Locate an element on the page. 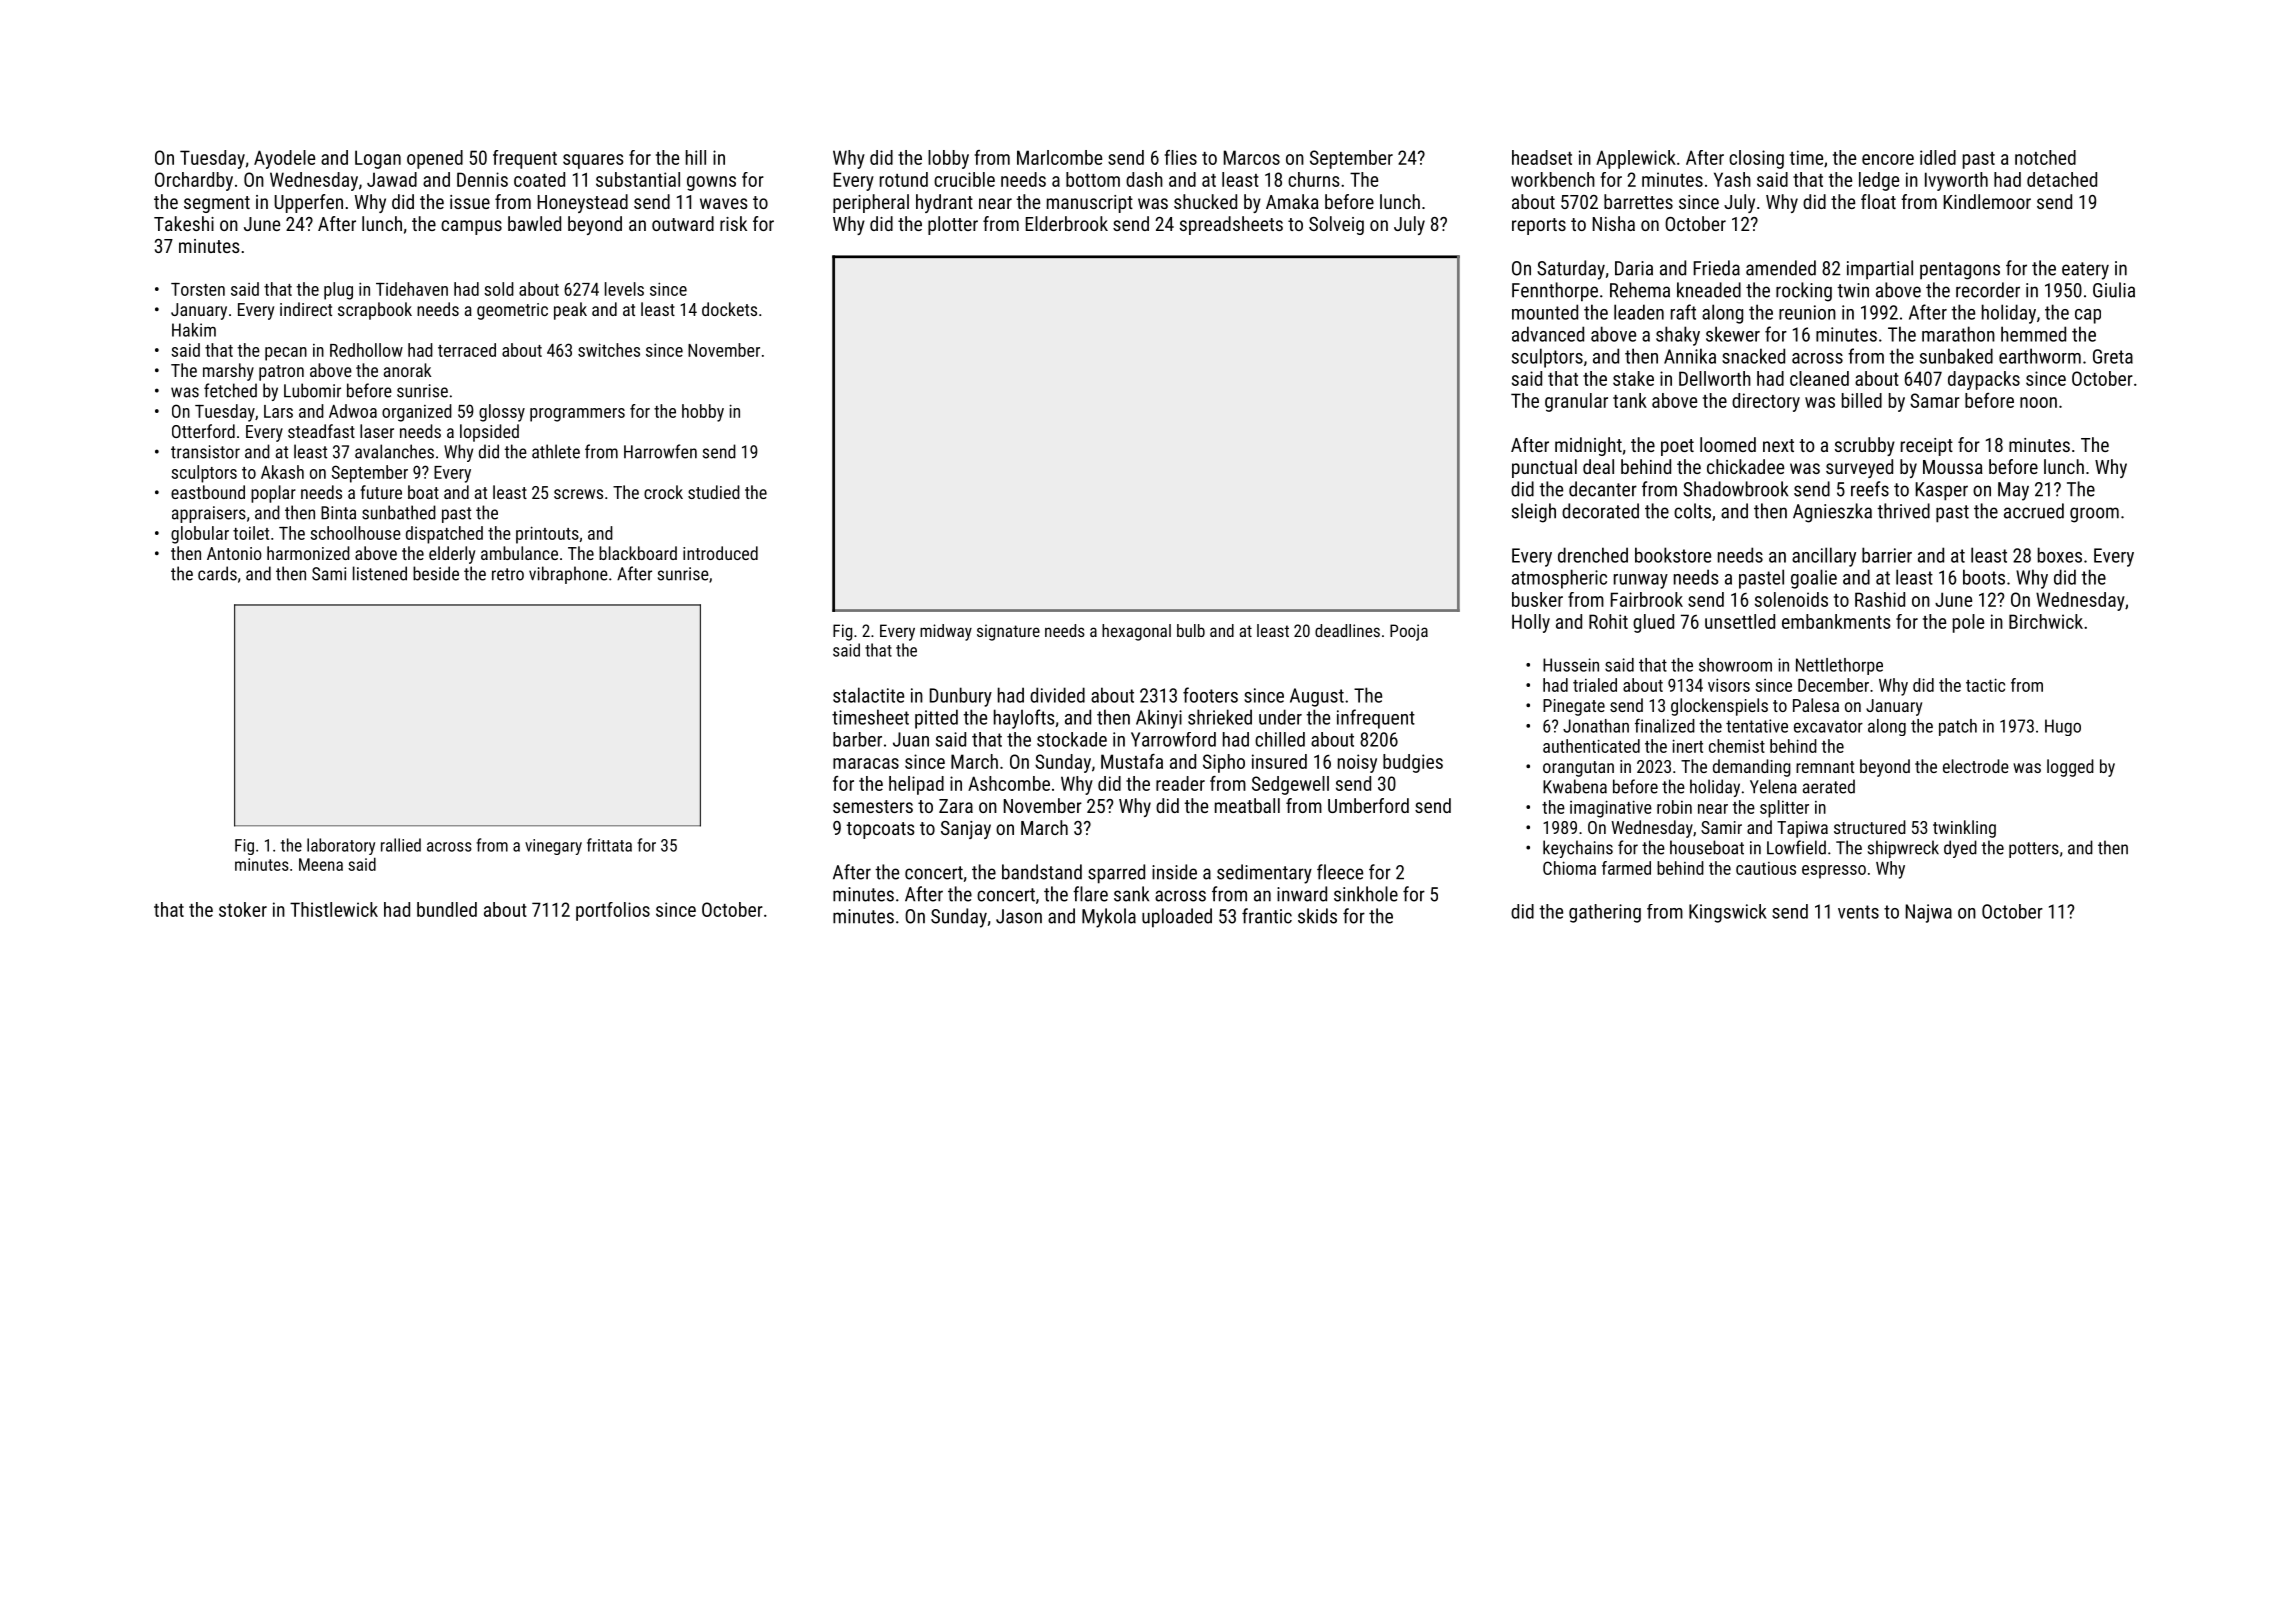 The width and height of the document is (2292, 1620). visors is located at coordinates (1729, 685).
